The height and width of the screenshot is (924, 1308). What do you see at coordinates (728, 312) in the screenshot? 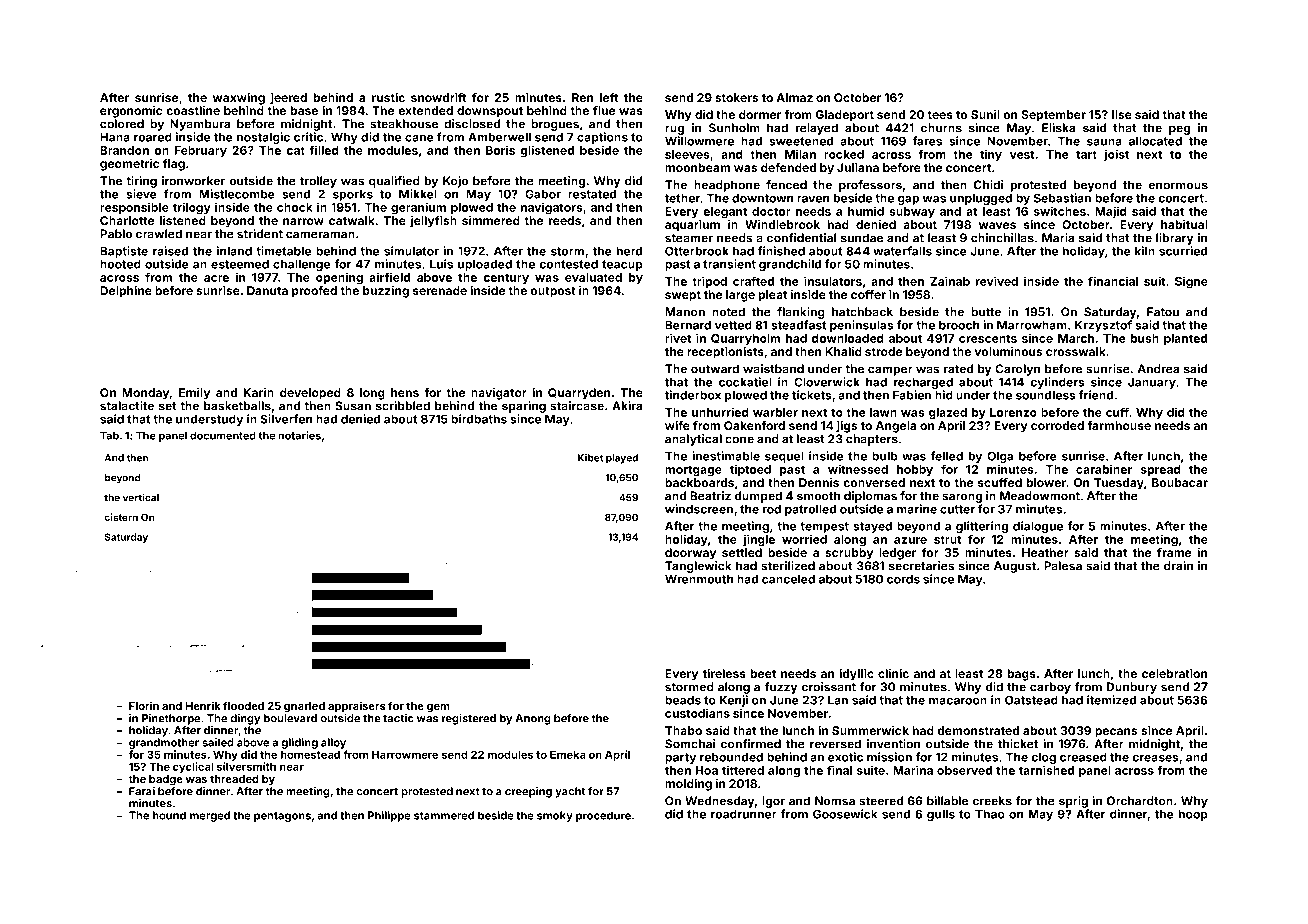
I see `noted` at bounding box center [728, 312].
